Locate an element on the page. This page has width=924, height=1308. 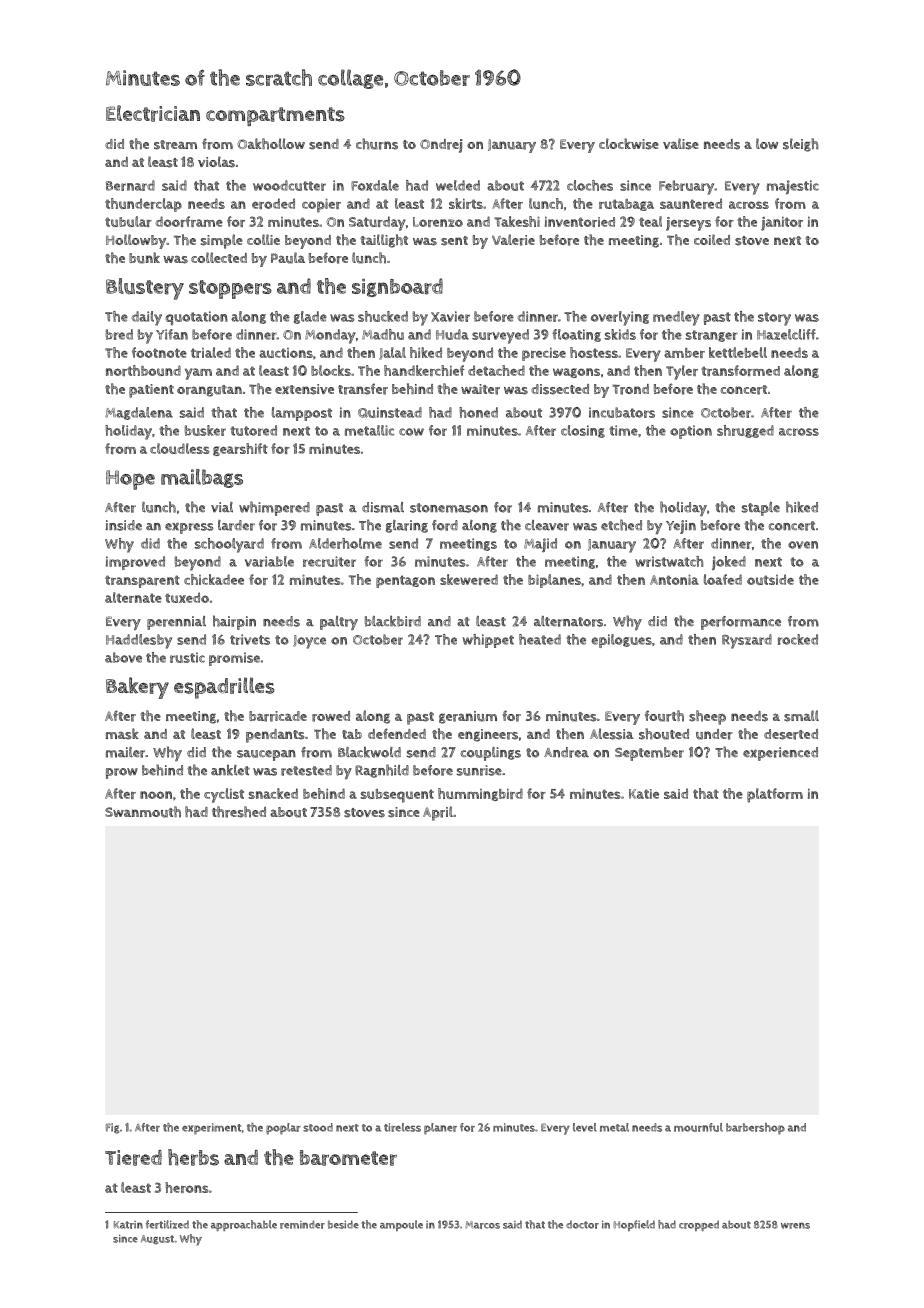
Katie is located at coordinates (644, 794).
